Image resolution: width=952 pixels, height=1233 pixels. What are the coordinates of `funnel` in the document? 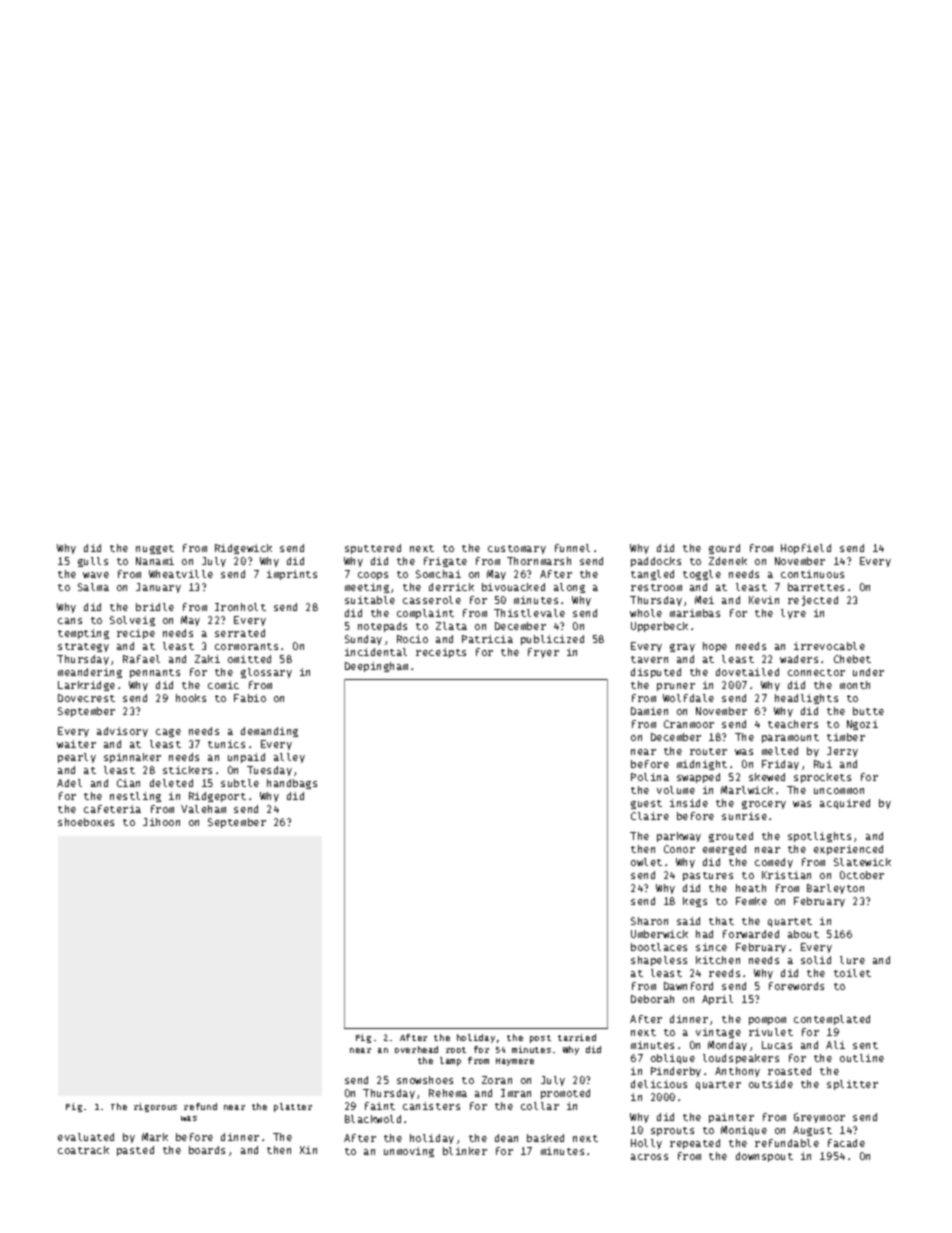 It's located at (572, 548).
